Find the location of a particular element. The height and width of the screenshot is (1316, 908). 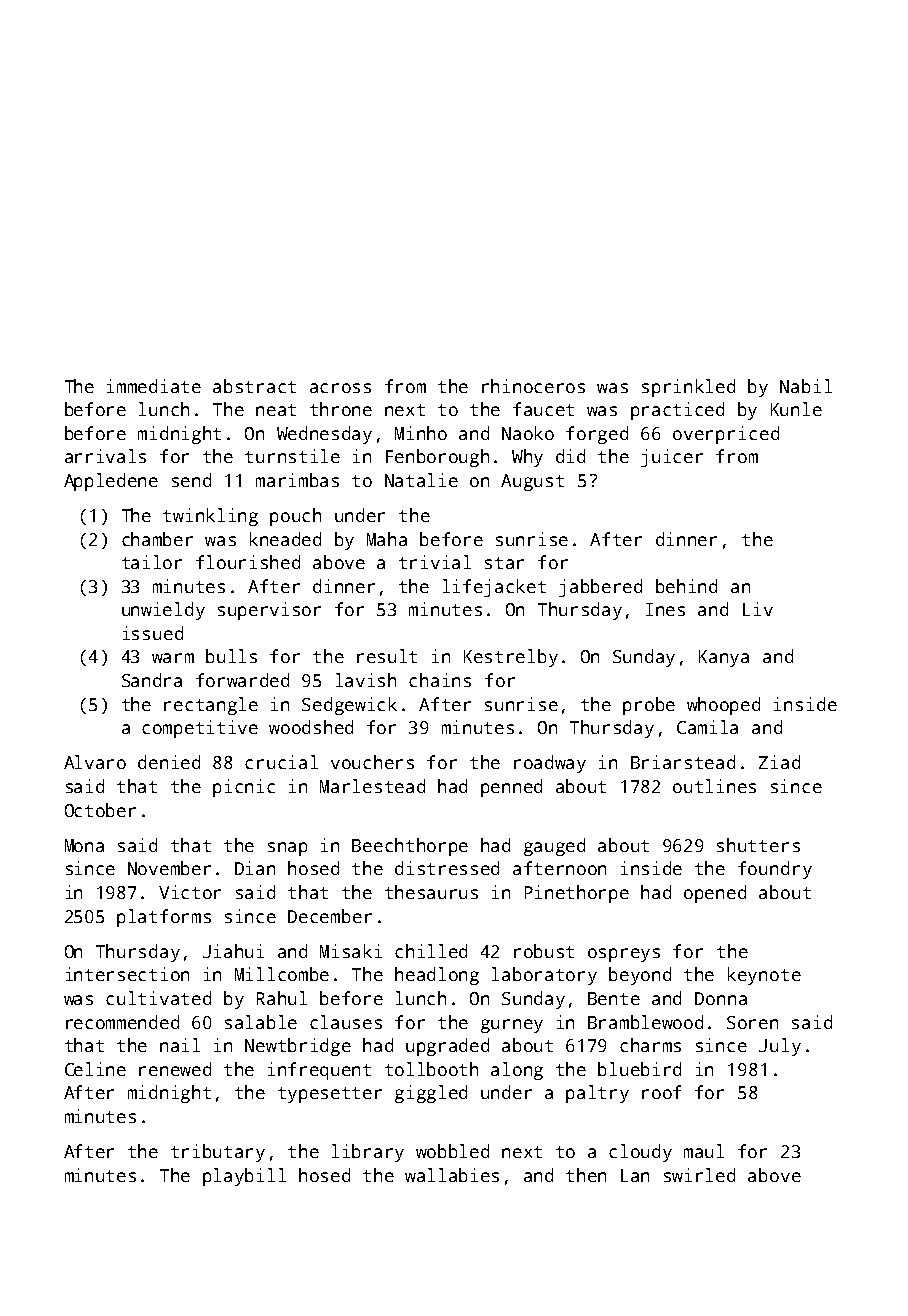

gauged is located at coordinates (554, 847).
